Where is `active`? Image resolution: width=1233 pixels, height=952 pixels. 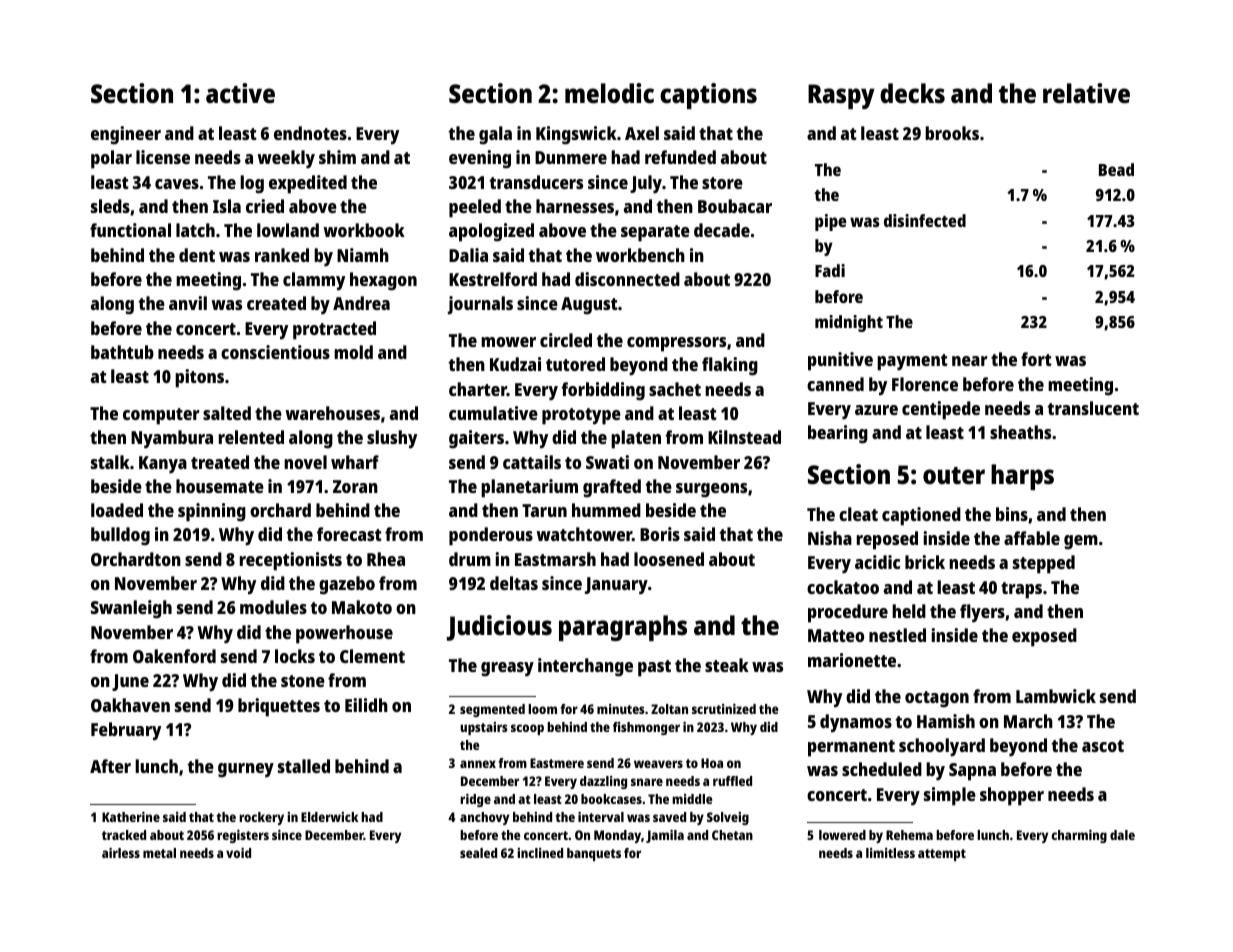 active is located at coordinates (240, 93).
